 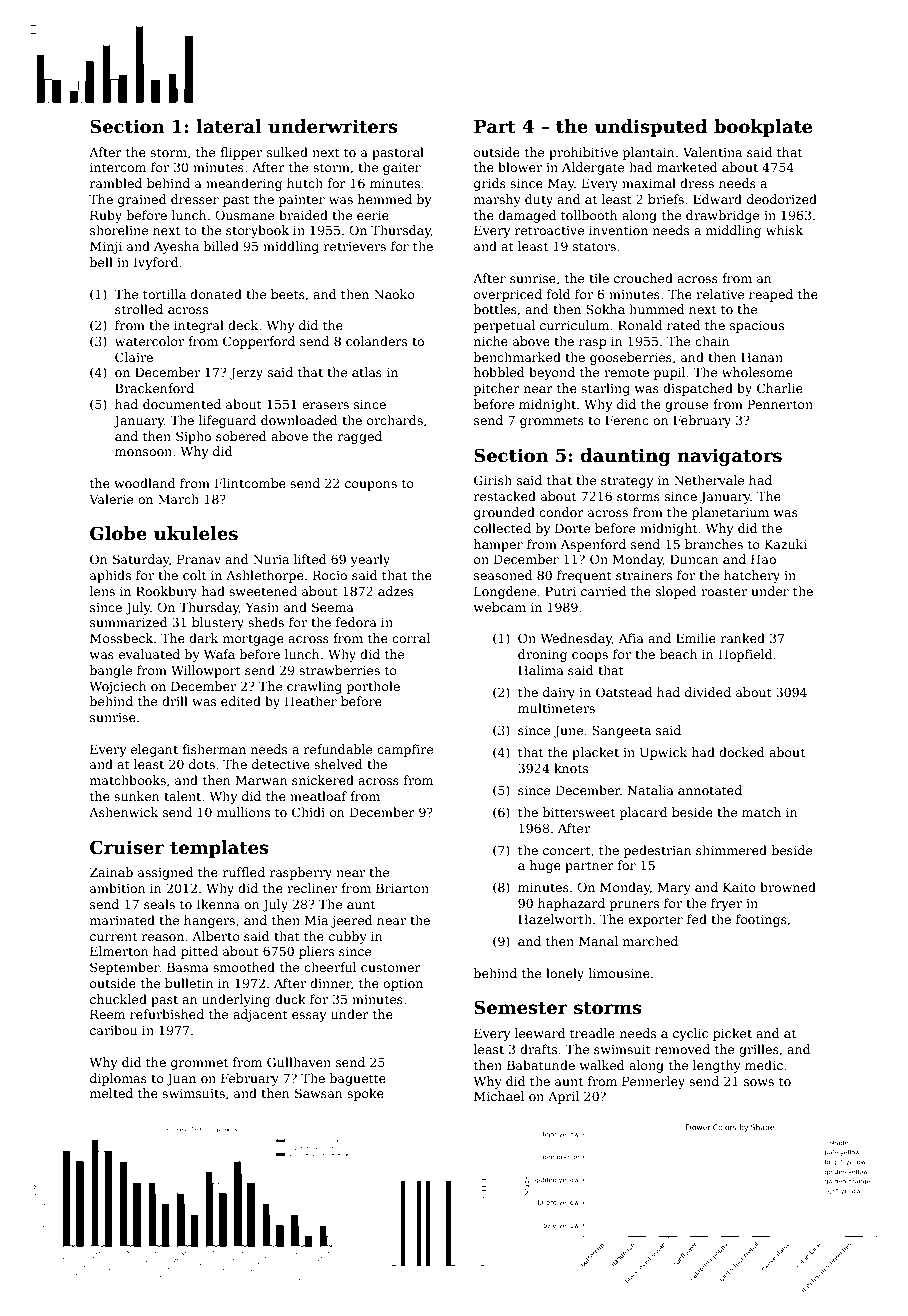 I want to click on lifted, so click(x=310, y=559).
